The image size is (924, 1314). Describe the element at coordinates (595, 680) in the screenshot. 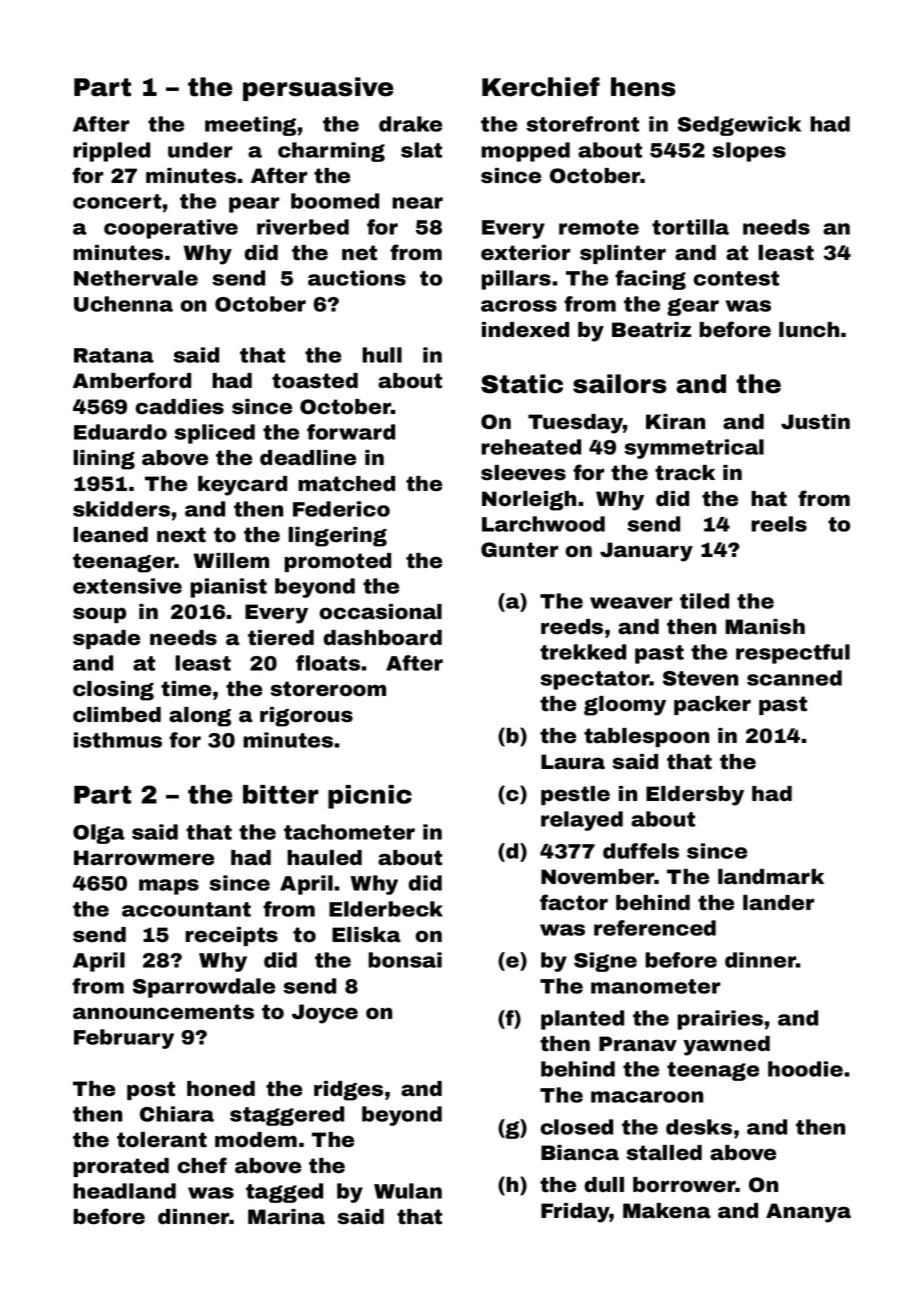

I see `spectator` at that location.
